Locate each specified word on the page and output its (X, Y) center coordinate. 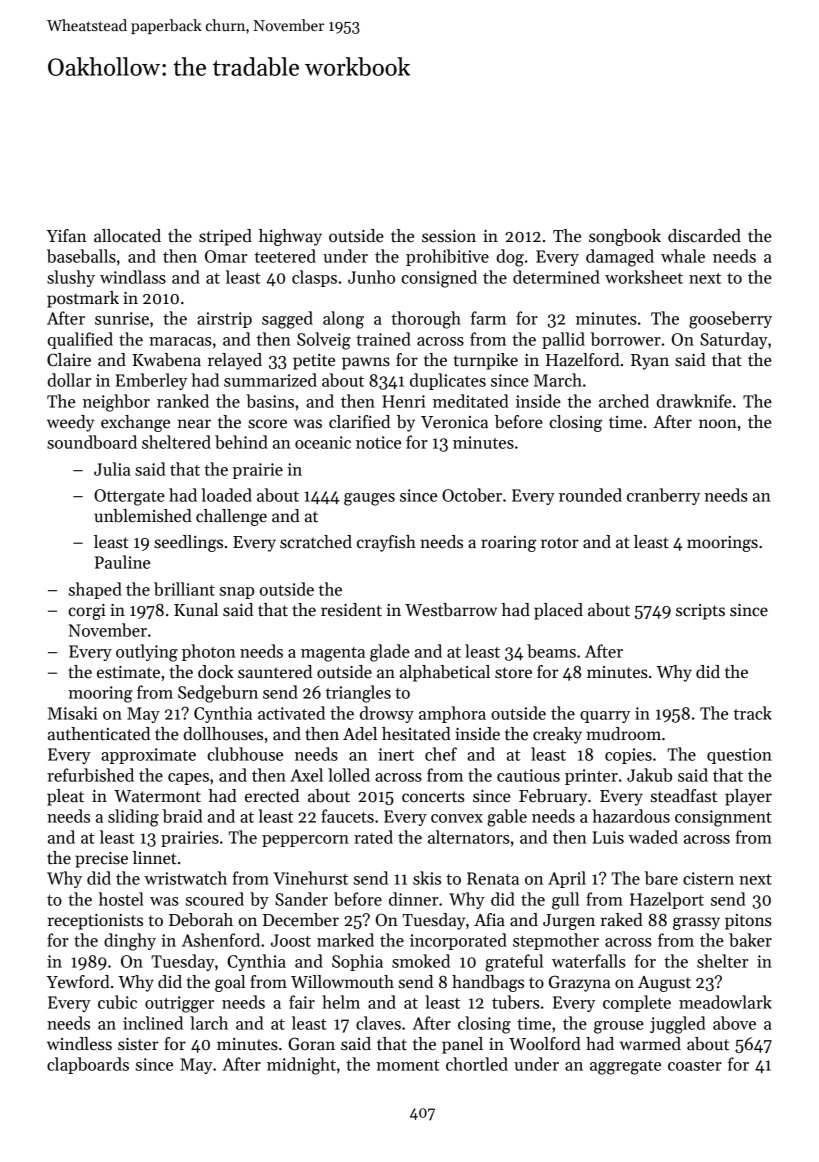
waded (653, 837)
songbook (625, 237)
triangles (358, 694)
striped (225, 237)
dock (216, 671)
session (449, 236)
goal (230, 983)
